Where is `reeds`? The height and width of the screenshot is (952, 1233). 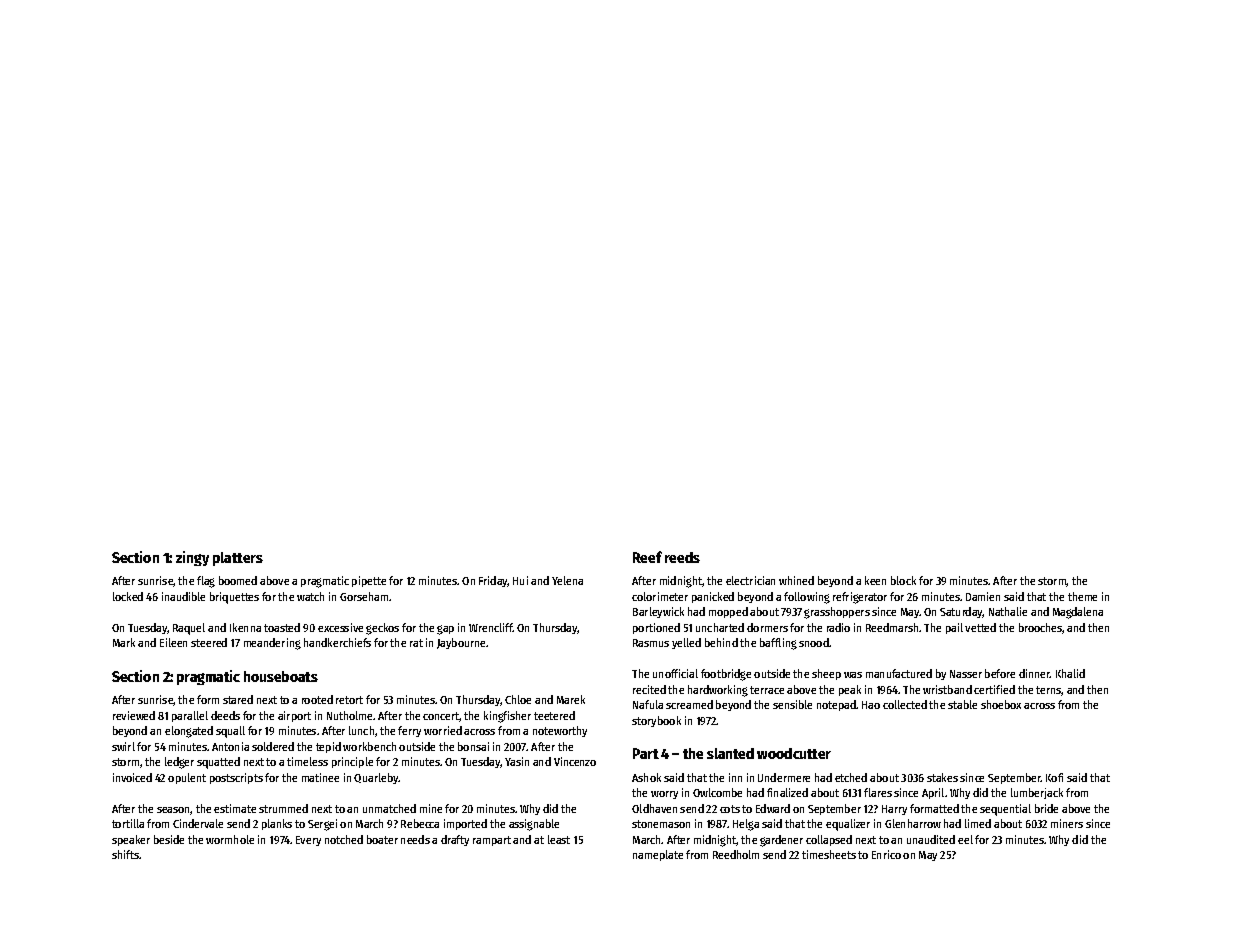
reeds is located at coordinates (682, 557).
